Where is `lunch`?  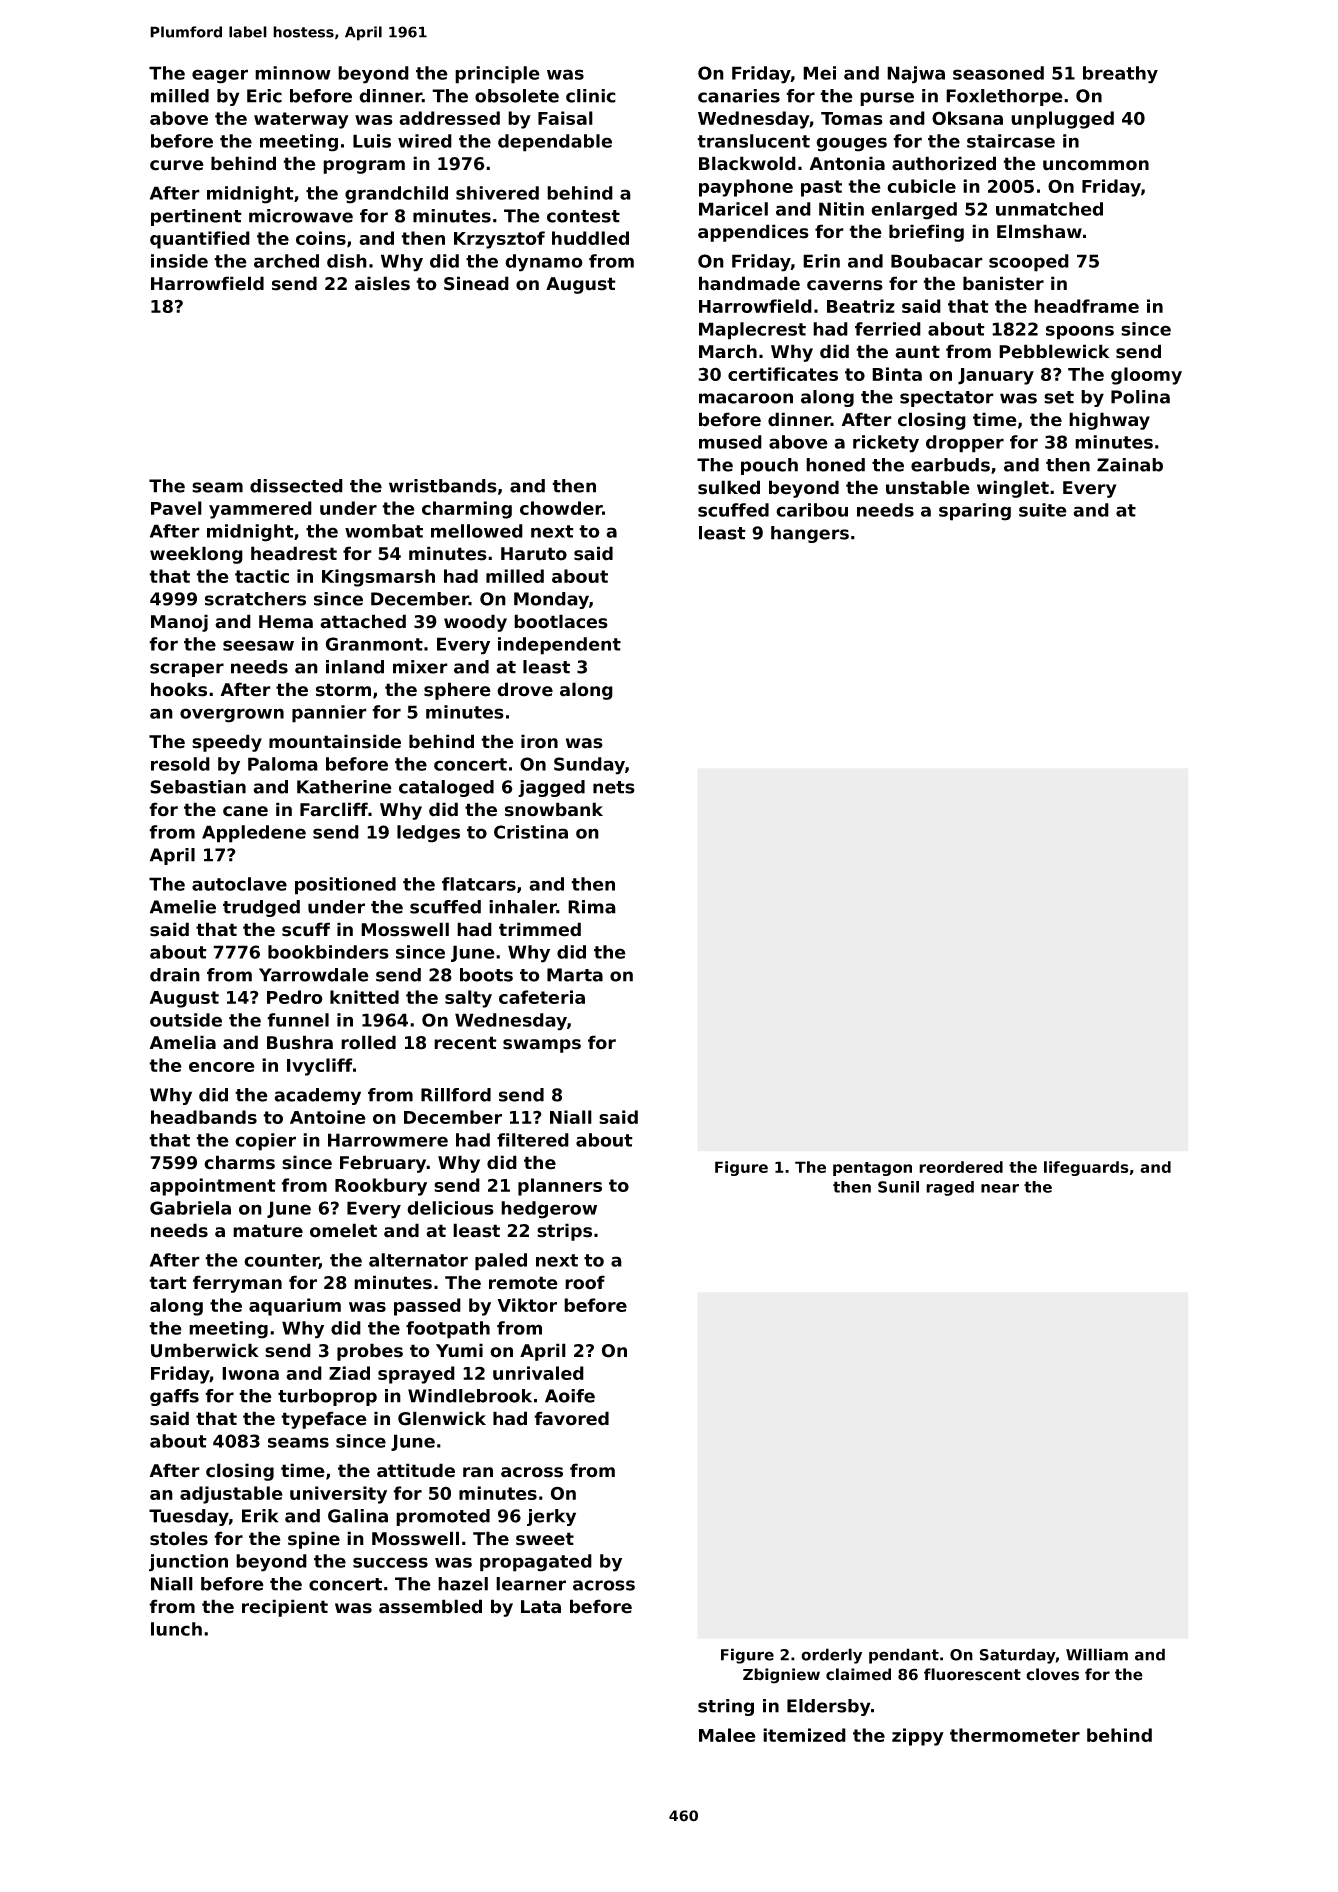
lunch is located at coordinates (176, 1629).
